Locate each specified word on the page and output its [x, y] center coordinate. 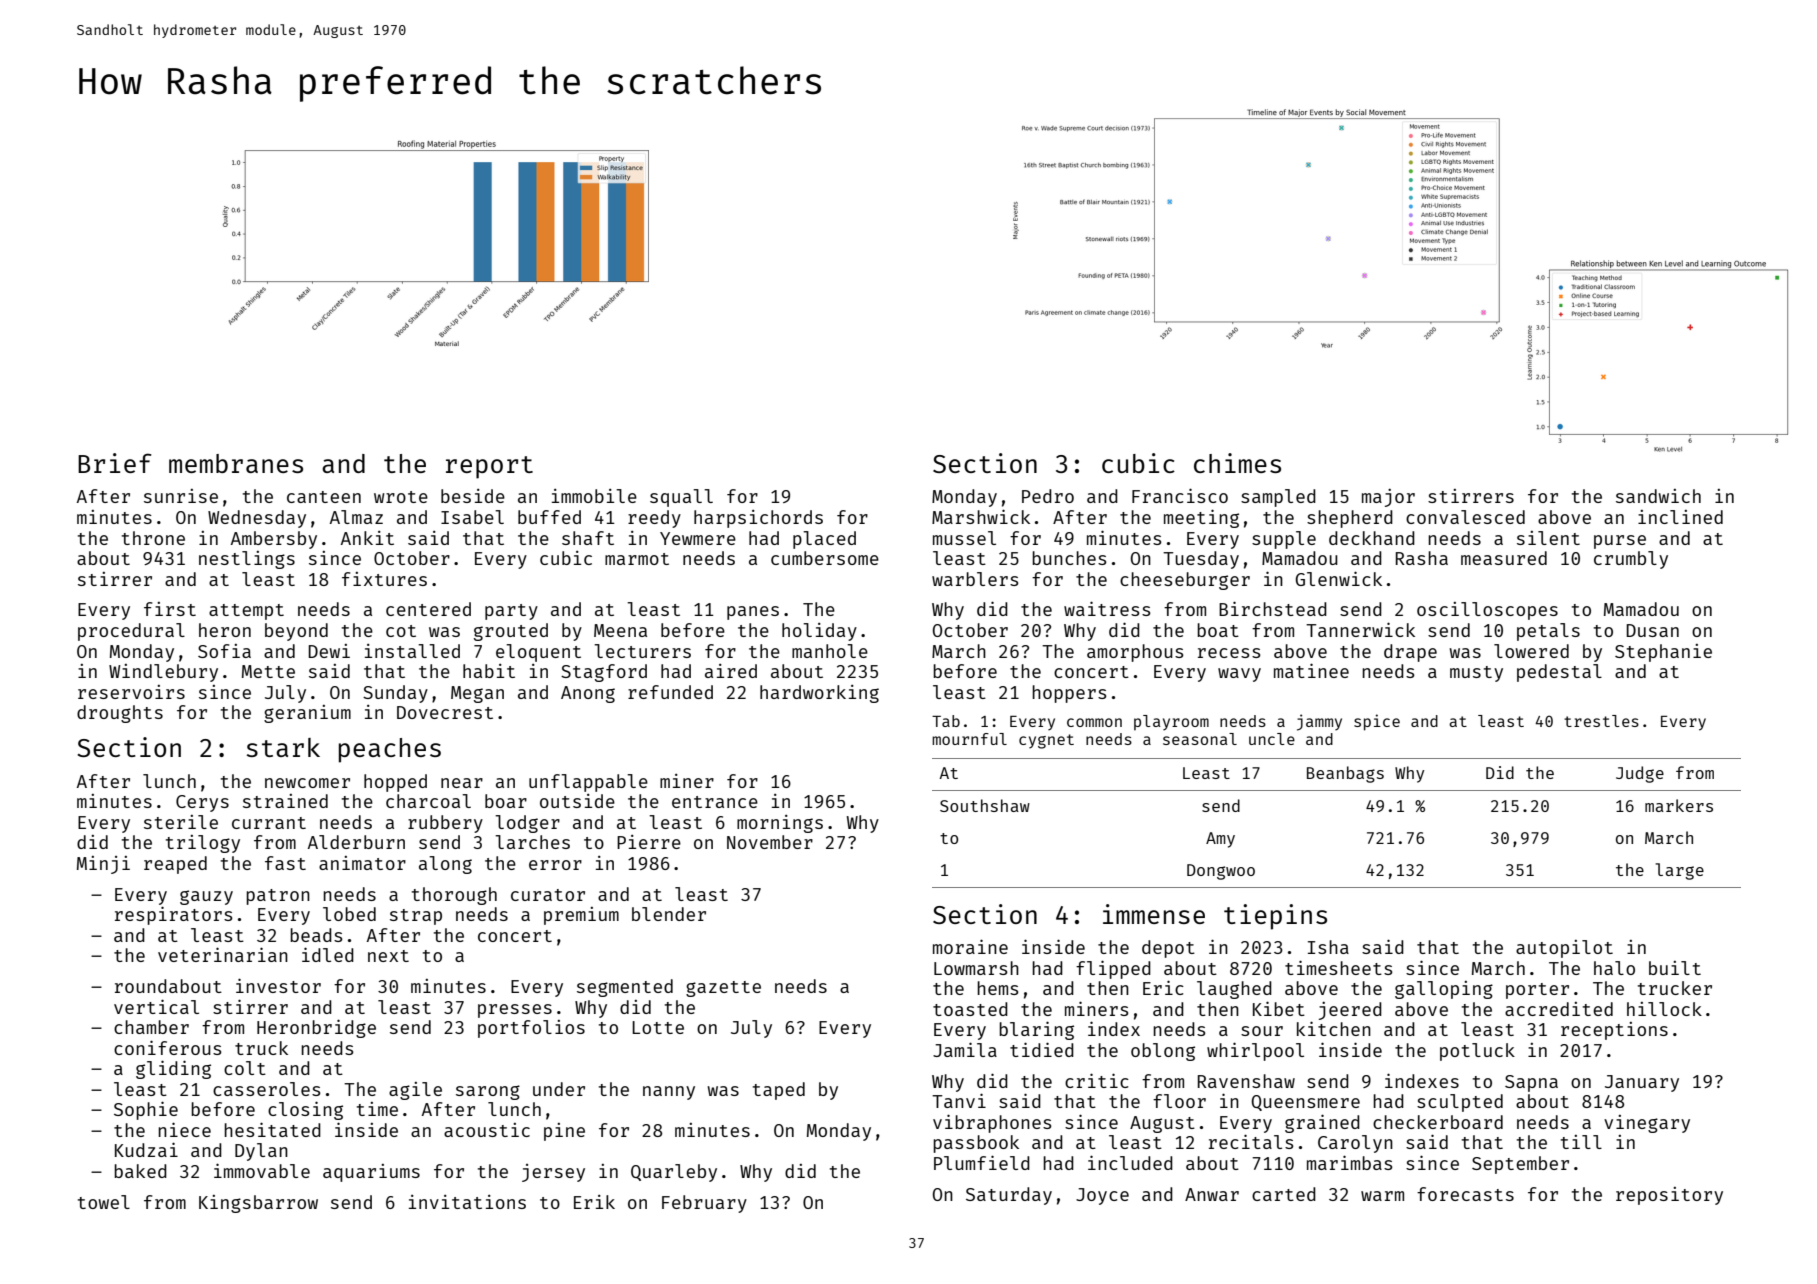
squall [681, 498]
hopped [395, 783]
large [1679, 871]
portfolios [531, 1029]
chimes [1237, 463]
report [489, 467]
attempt [246, 612]
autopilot [1564, 949]
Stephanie [1663, 653]
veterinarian [223, 954]
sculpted [1460, 1103]
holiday [819, 632]
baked [140, 1171]
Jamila [965, 1049]
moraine [970, 946]
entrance [715, 802]
